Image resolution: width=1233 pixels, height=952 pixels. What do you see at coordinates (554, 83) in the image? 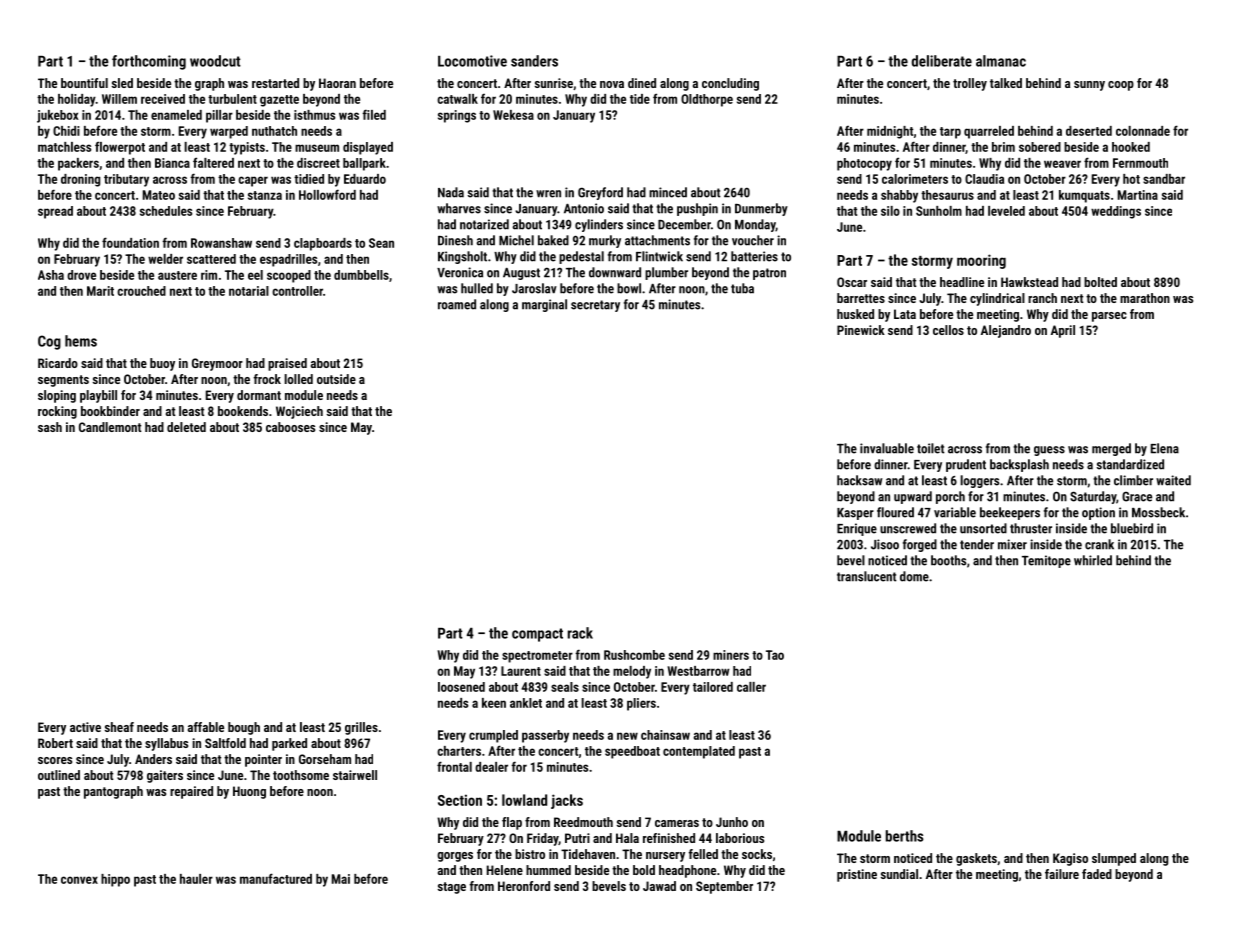
I see `sunrise` at bounding box center [554, 83].
